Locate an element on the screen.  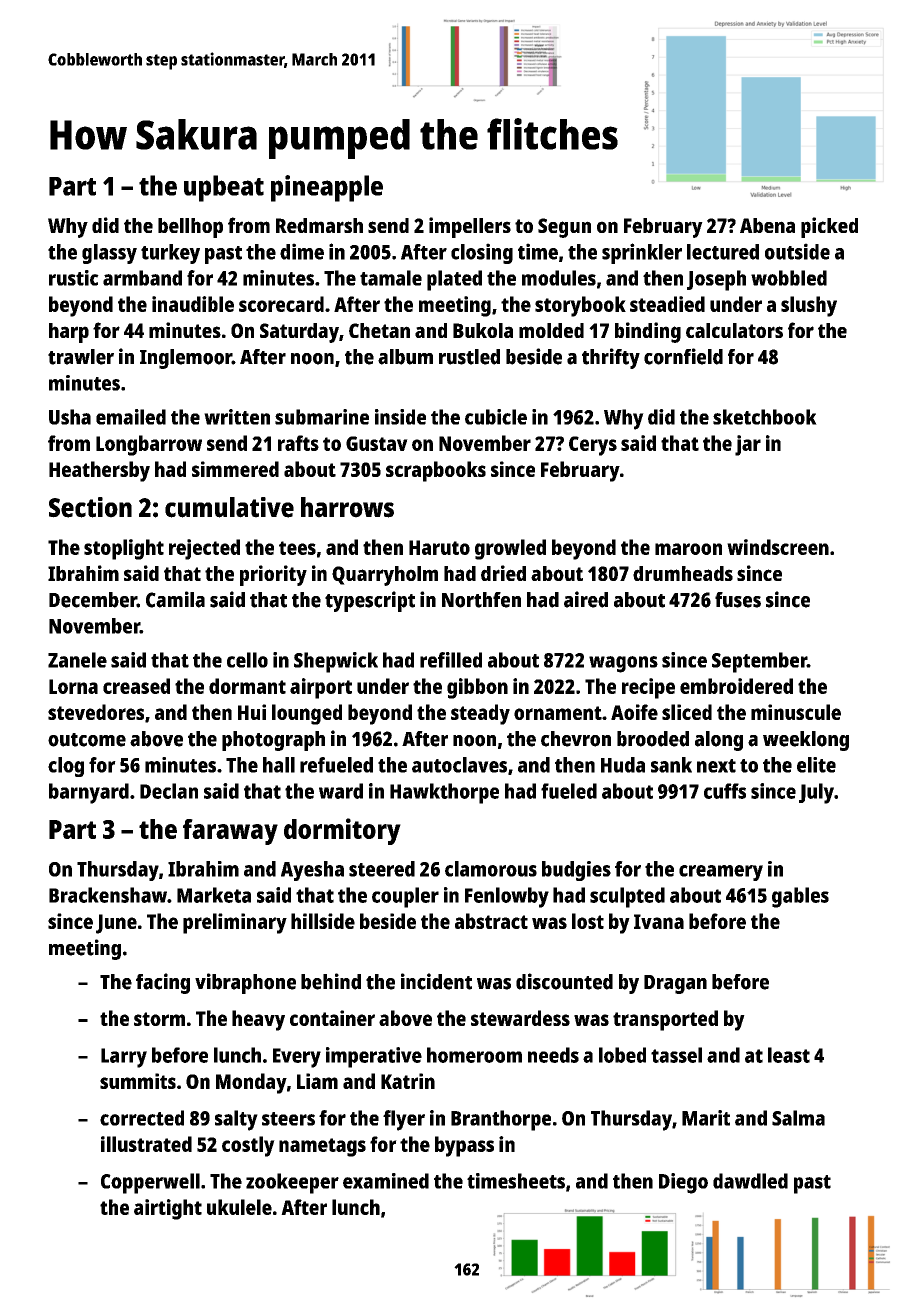
picked is located at coordinates (829, 227).
